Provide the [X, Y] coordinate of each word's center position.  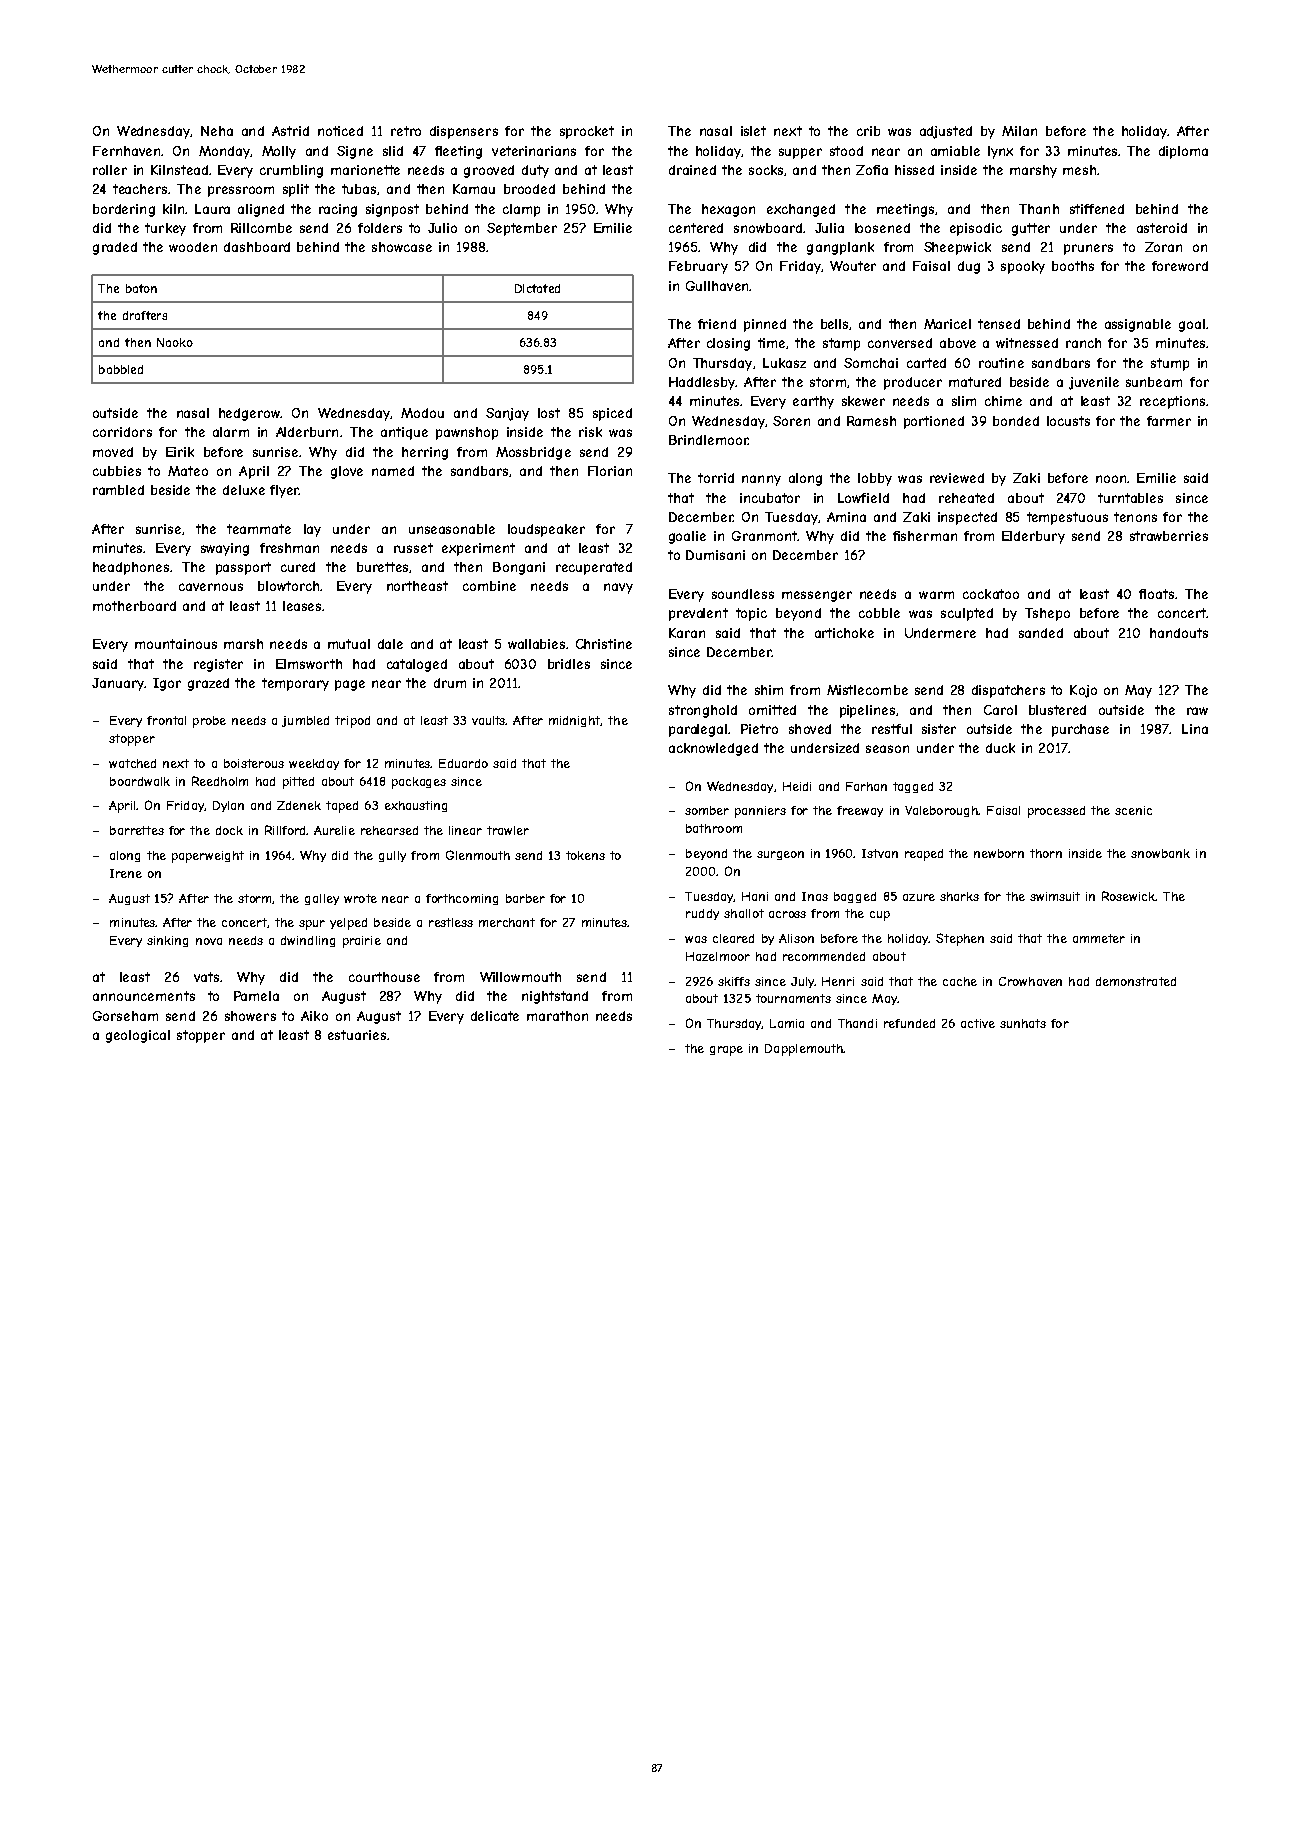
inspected [967, 518]
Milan [1019, 131]
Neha [217, 131]
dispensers [464, 132]
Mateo [188, 471]
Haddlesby [702, 383]
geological [138, 1036]
